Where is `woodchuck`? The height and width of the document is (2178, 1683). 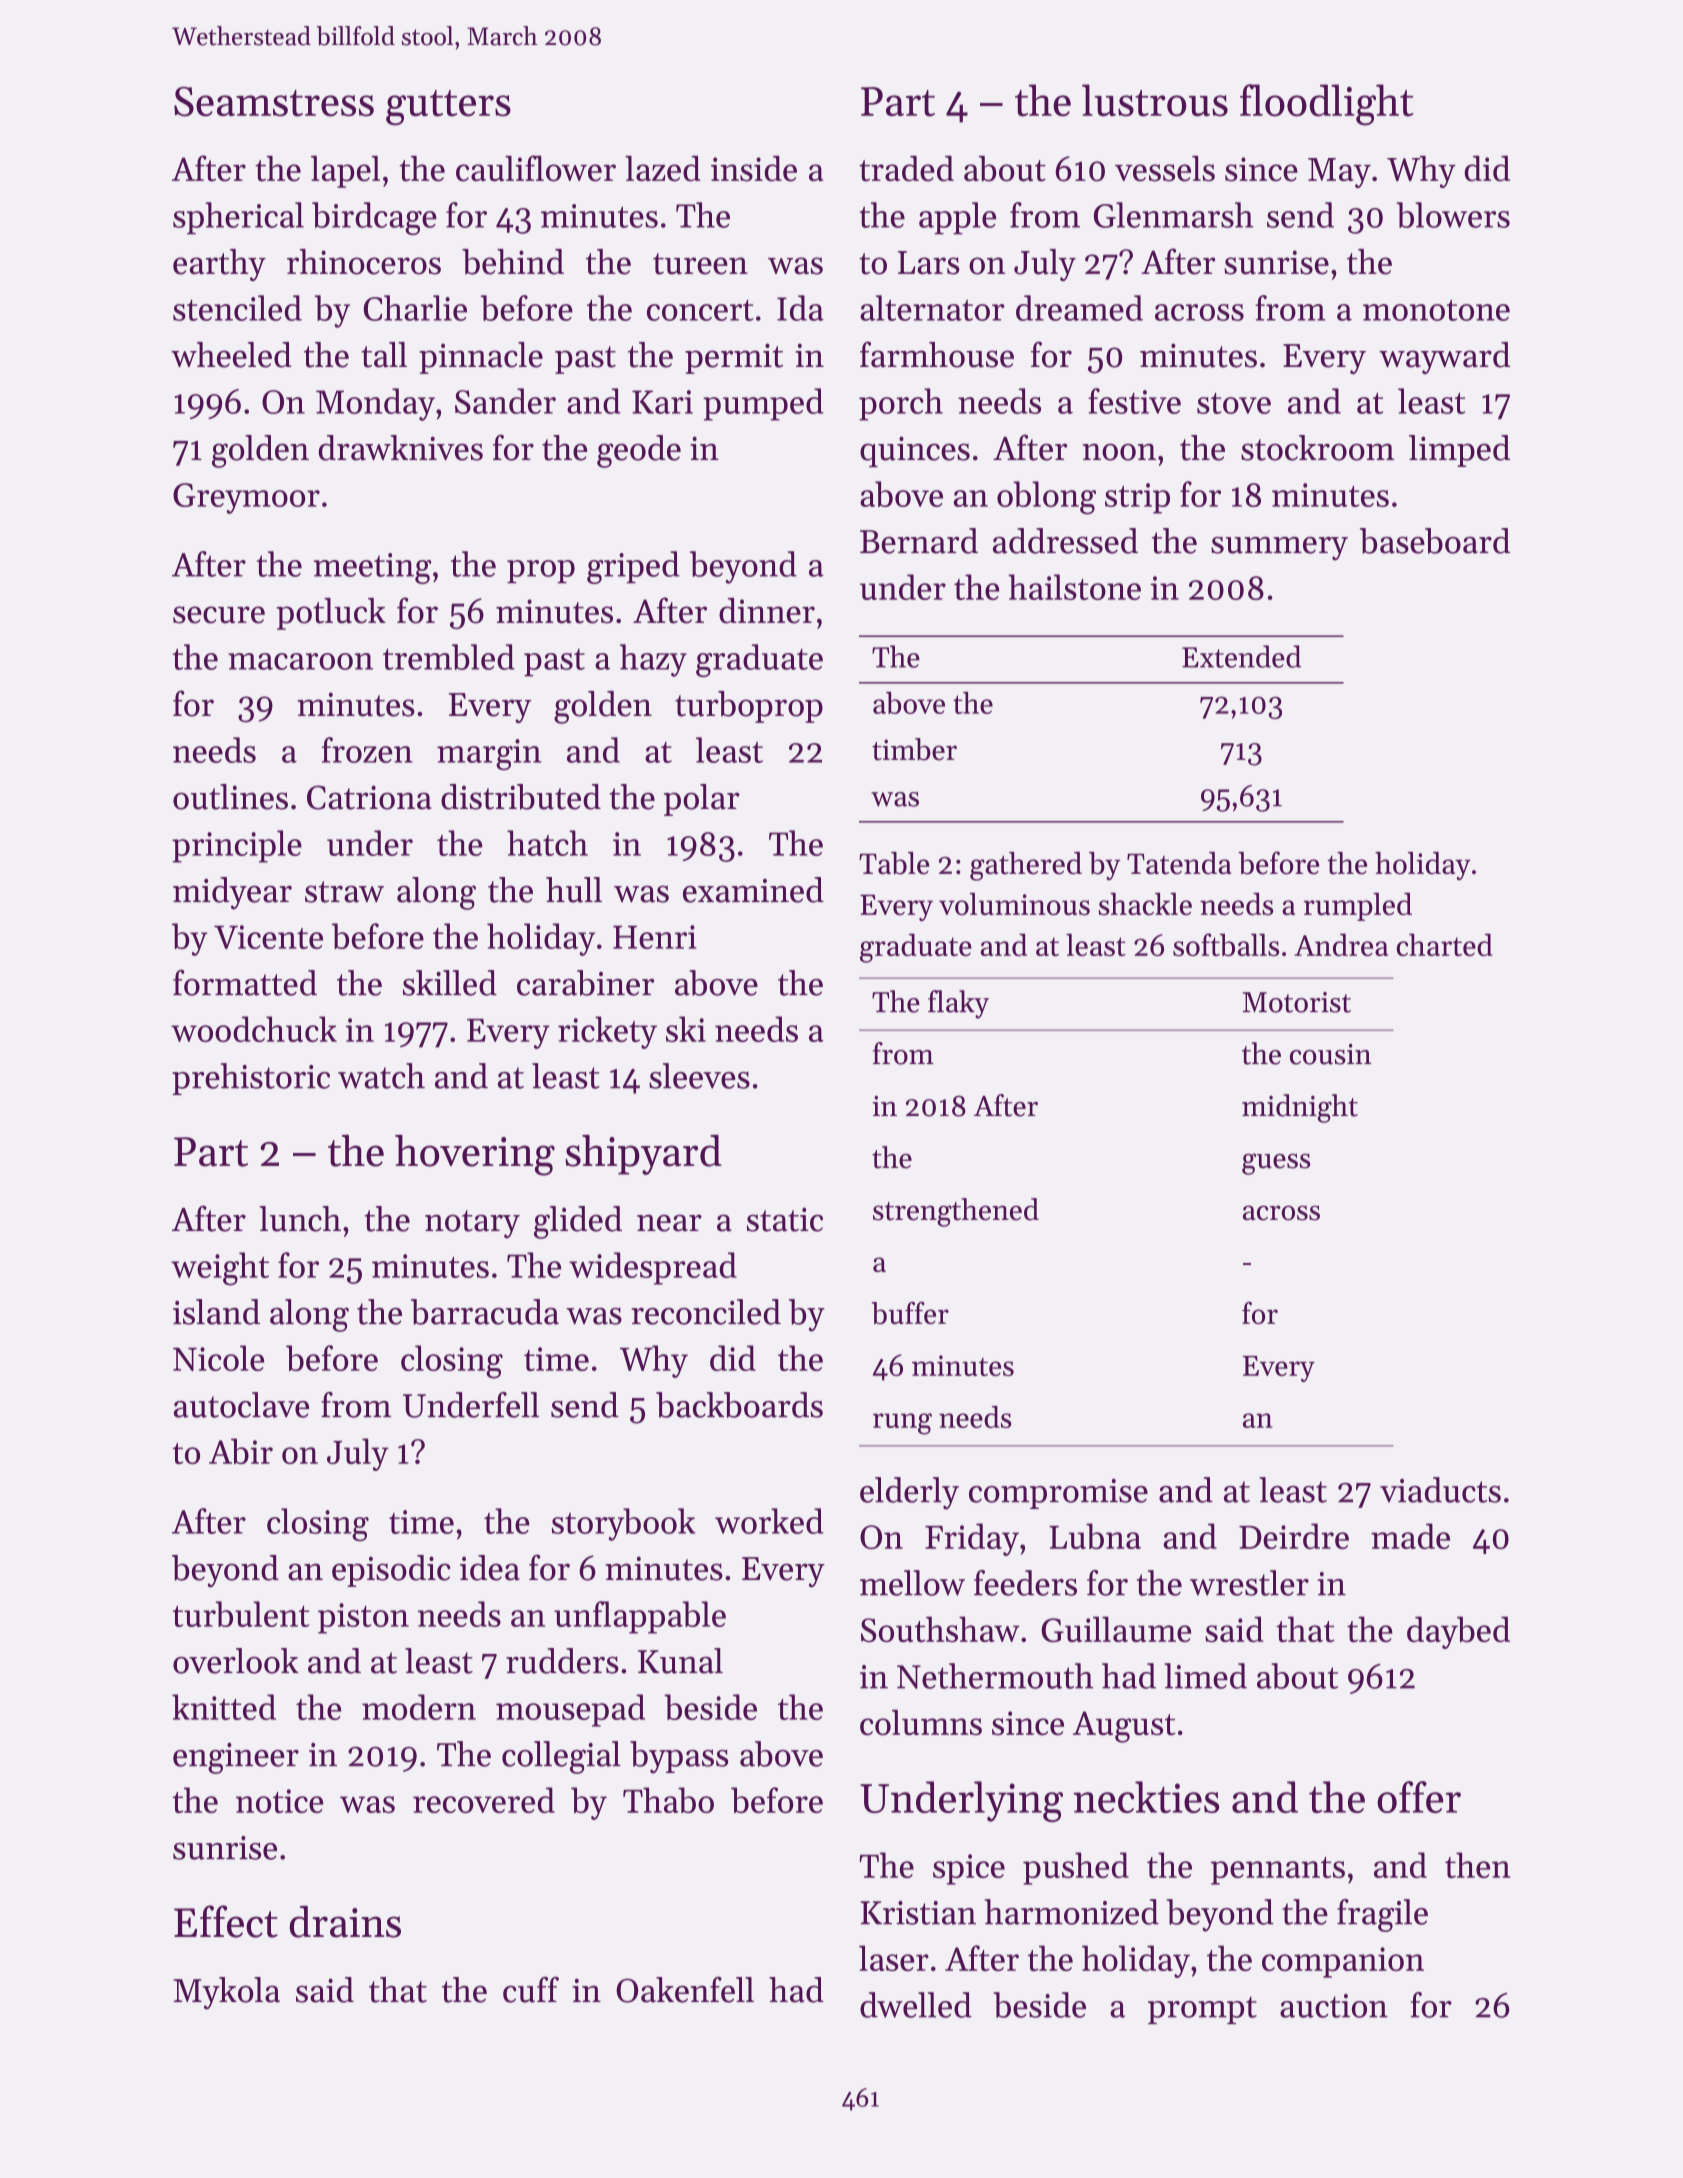 woodchuck is located at coordinates (254, 1029).
